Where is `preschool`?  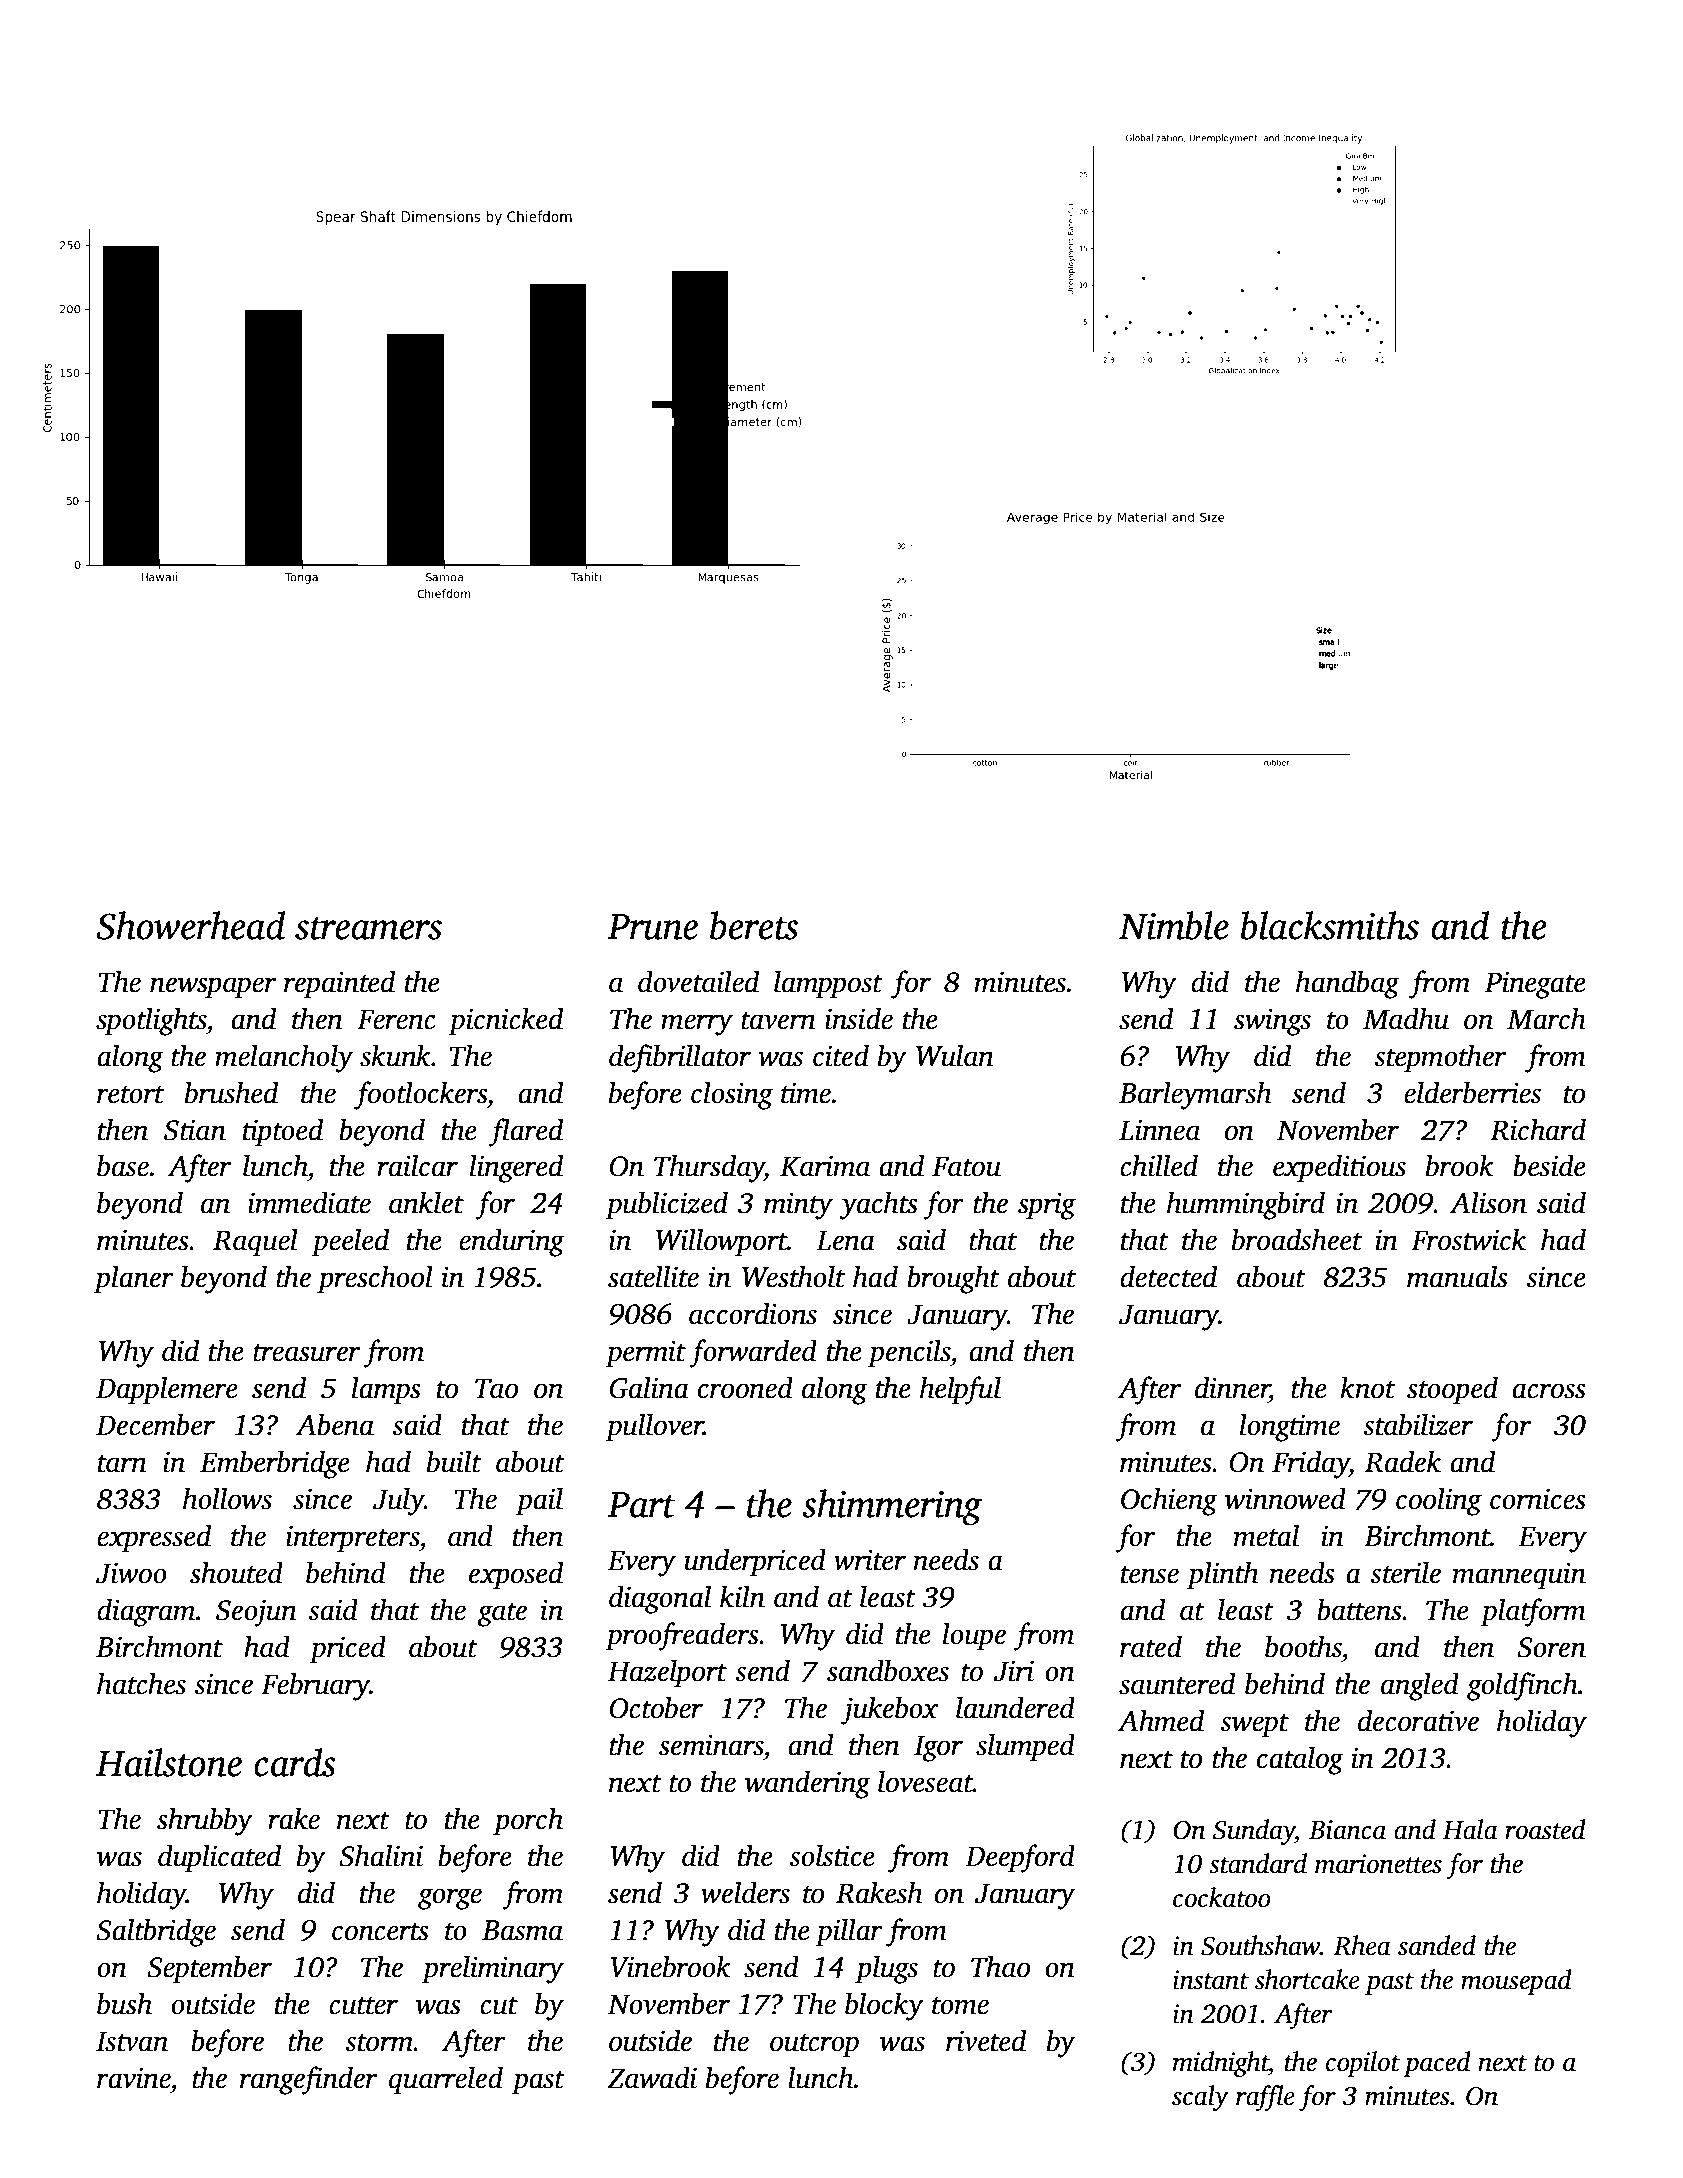
preschool is located at coordinates (375, 1279).
